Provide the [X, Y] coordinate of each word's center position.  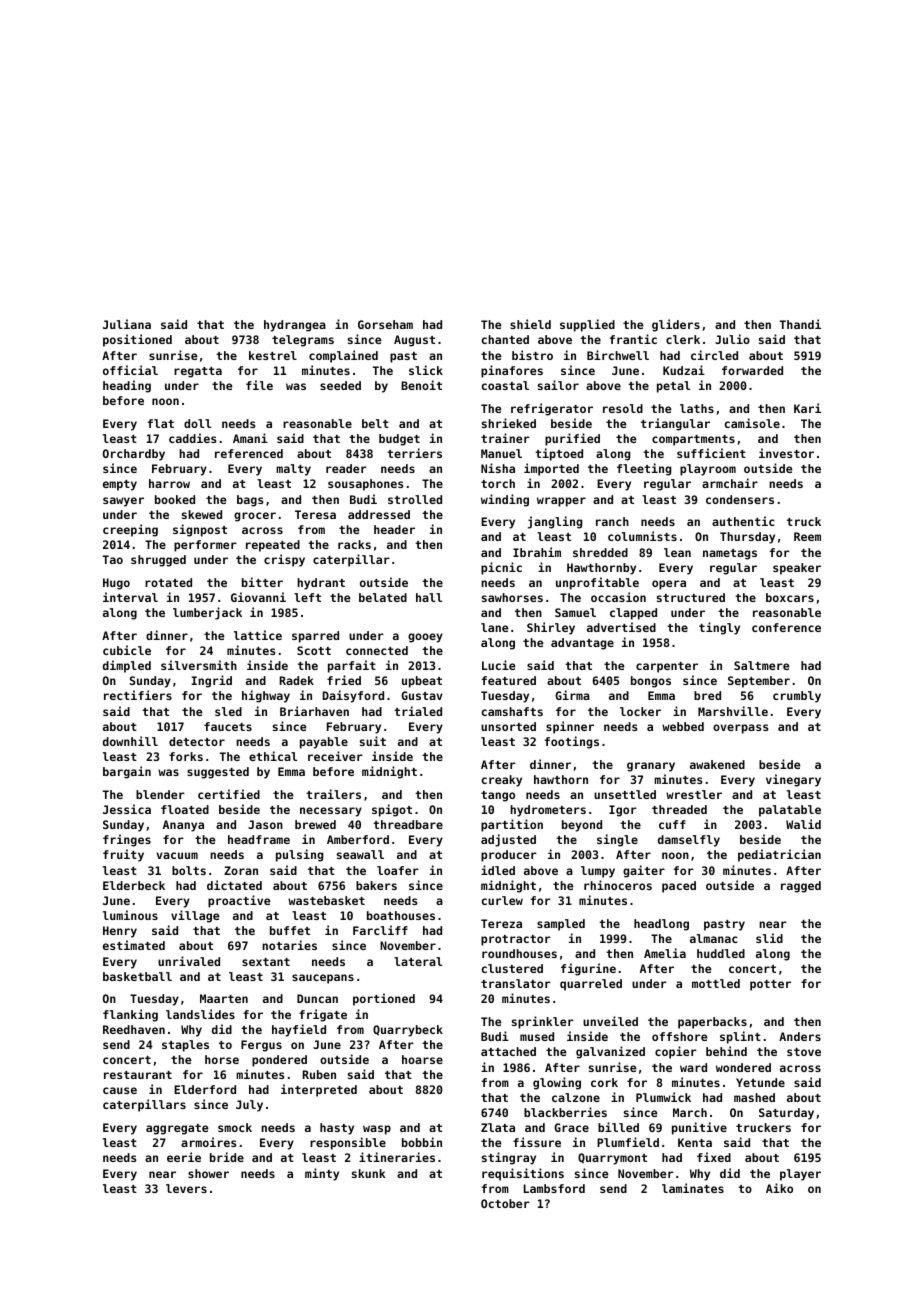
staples [185, 1046]
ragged [801, 887]
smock [235, 1127]
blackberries [565, 1112]
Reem [807, 536]
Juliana [127, 324]
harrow [169, 483]
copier [676, 1052]
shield [530, 324]
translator [516, 983]
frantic [633, 339]
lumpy [598, 872]
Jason [265, 824]
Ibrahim [537, 552]
